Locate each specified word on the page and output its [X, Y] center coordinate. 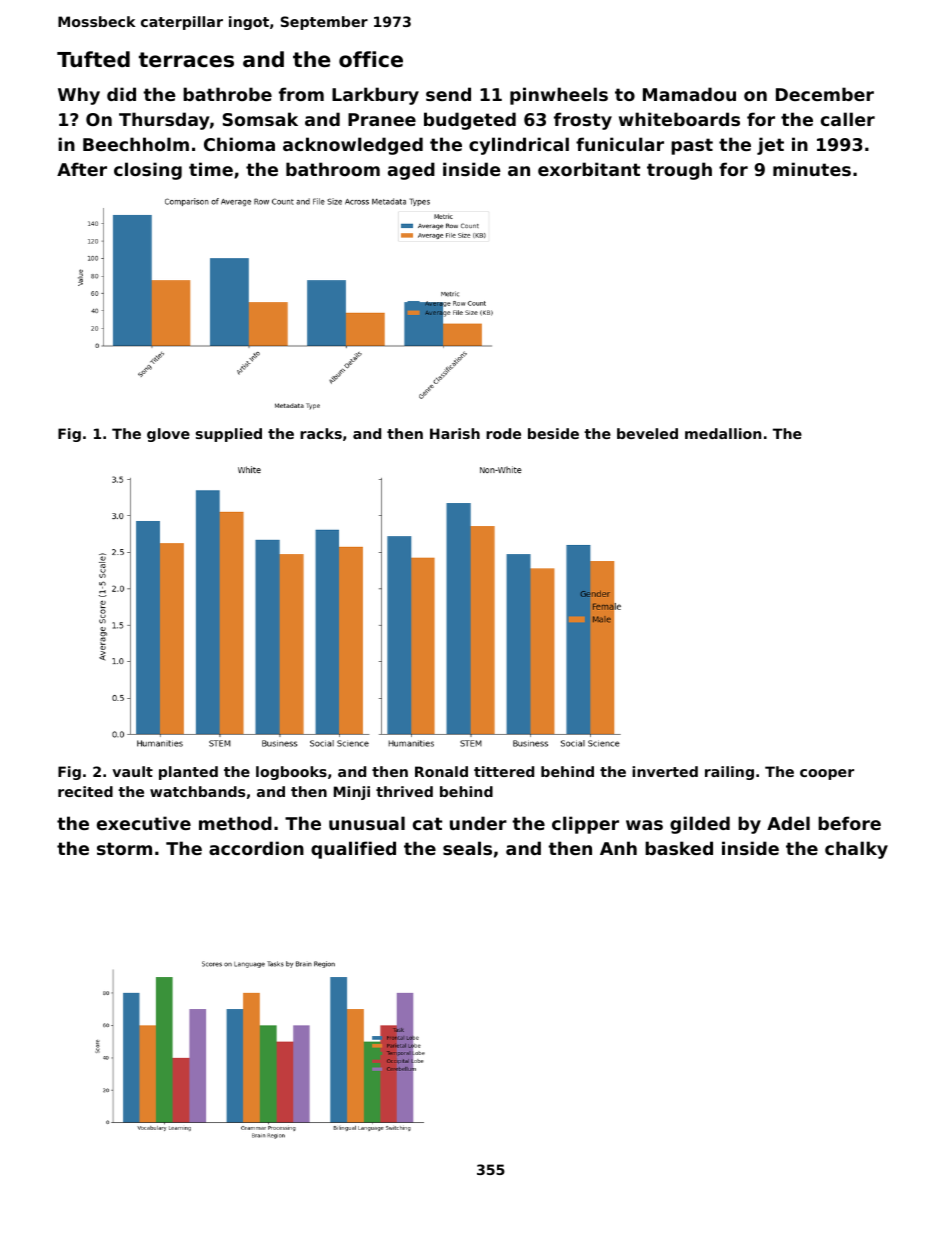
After [82, 169]
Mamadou [689, 94]
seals [467, 848]
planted [188, 773]
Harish [455, 433]
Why [79, 96]
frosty [583, 121]
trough [679, 171]
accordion [256, 848]
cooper [827, 774]
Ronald [441, 771]
